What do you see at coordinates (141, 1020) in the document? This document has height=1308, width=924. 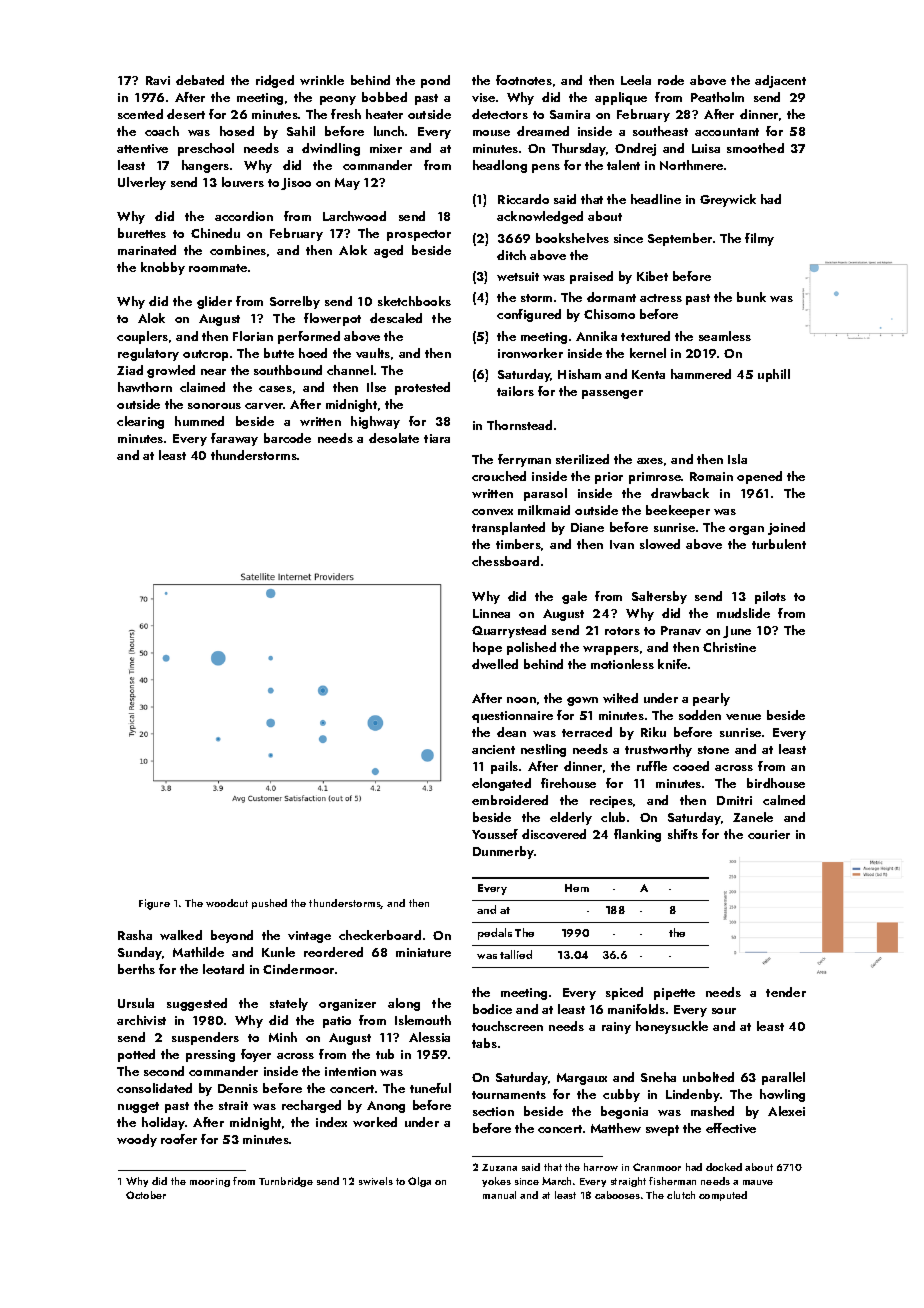 I see `archivist` at bounding box center [141, 1020].
